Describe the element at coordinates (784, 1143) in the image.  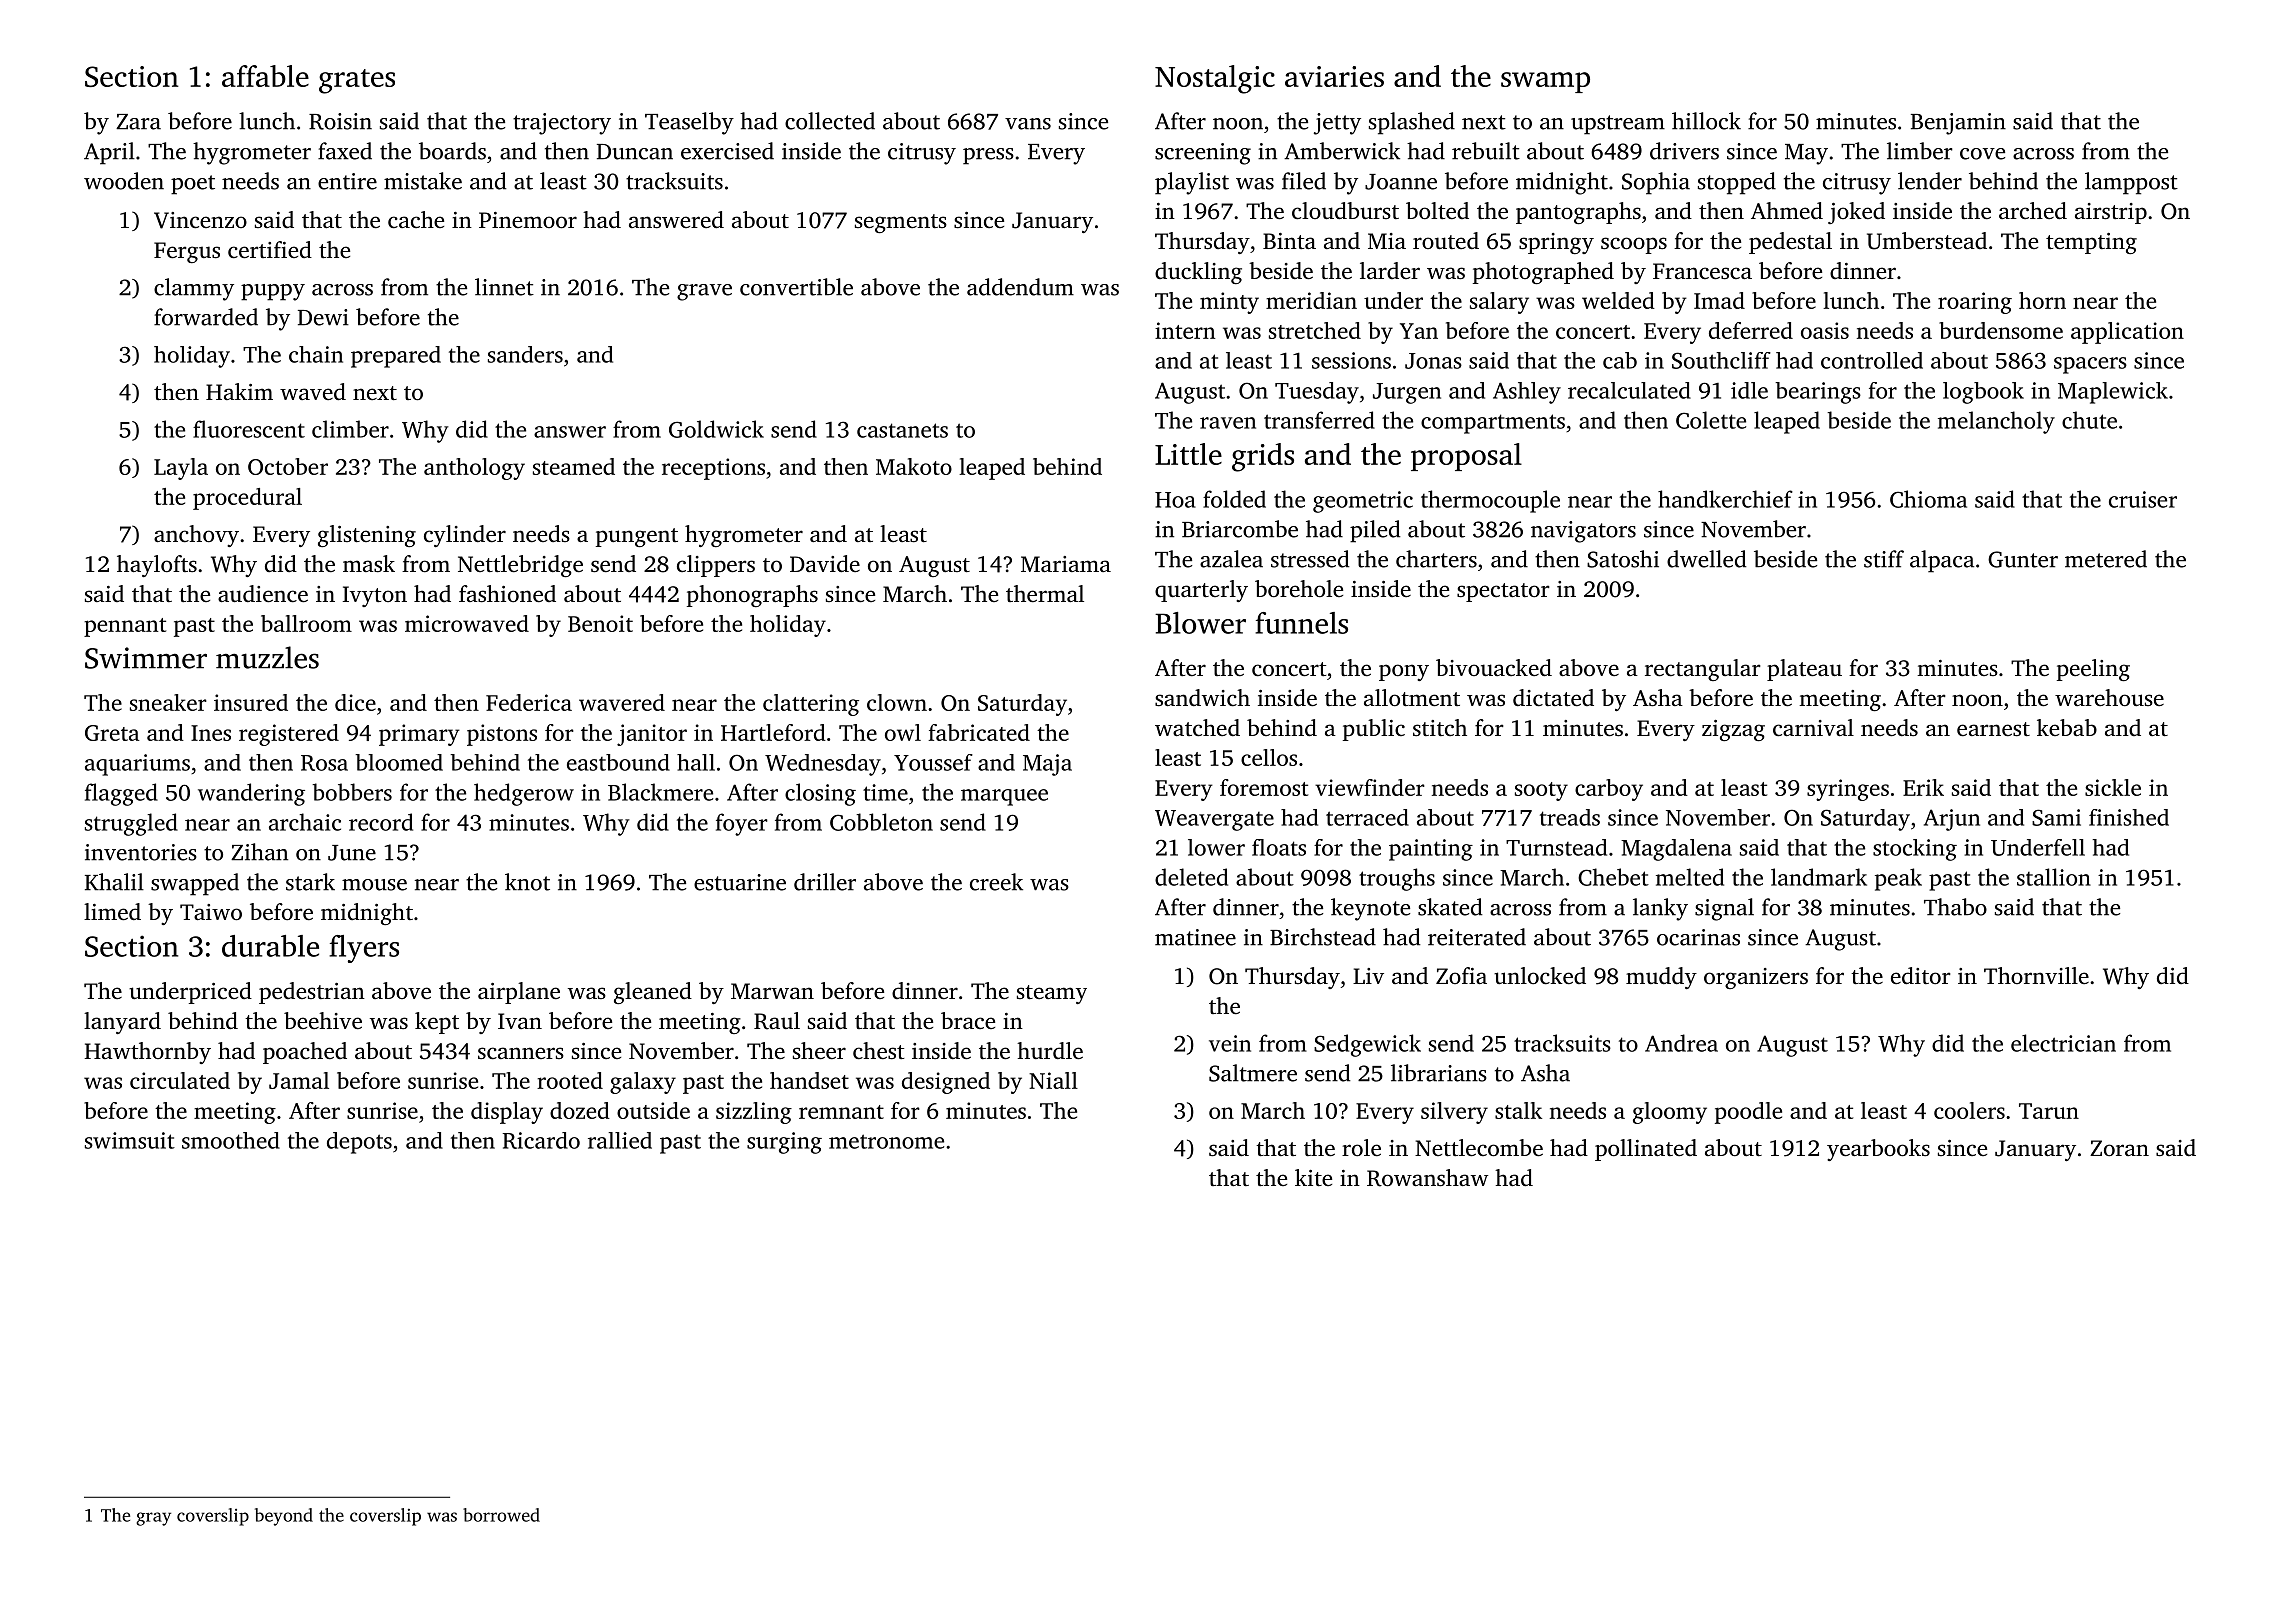
I see `surging` at that location.
